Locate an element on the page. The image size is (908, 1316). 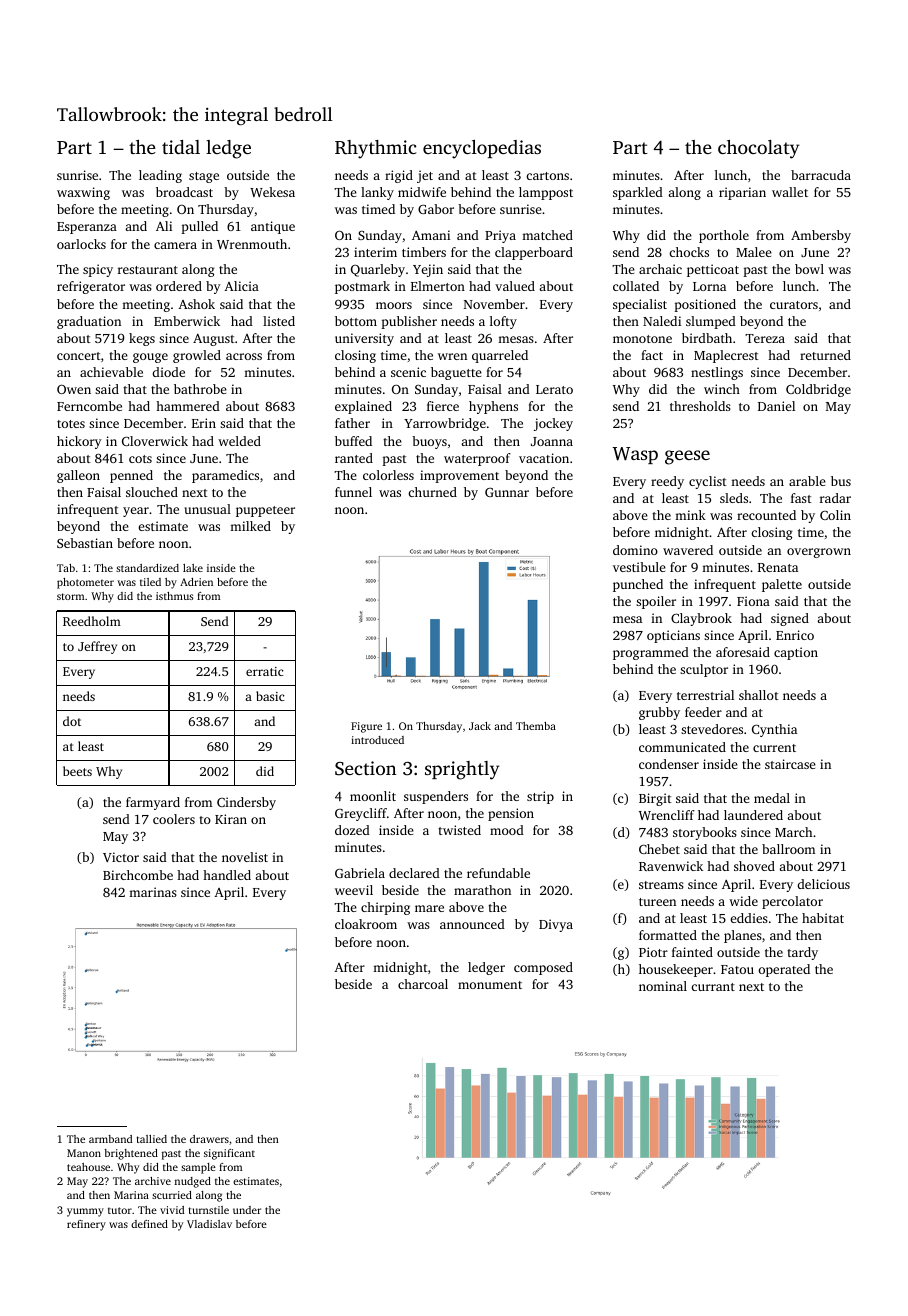
Vladislav is located at coordinates (209, 1224).
